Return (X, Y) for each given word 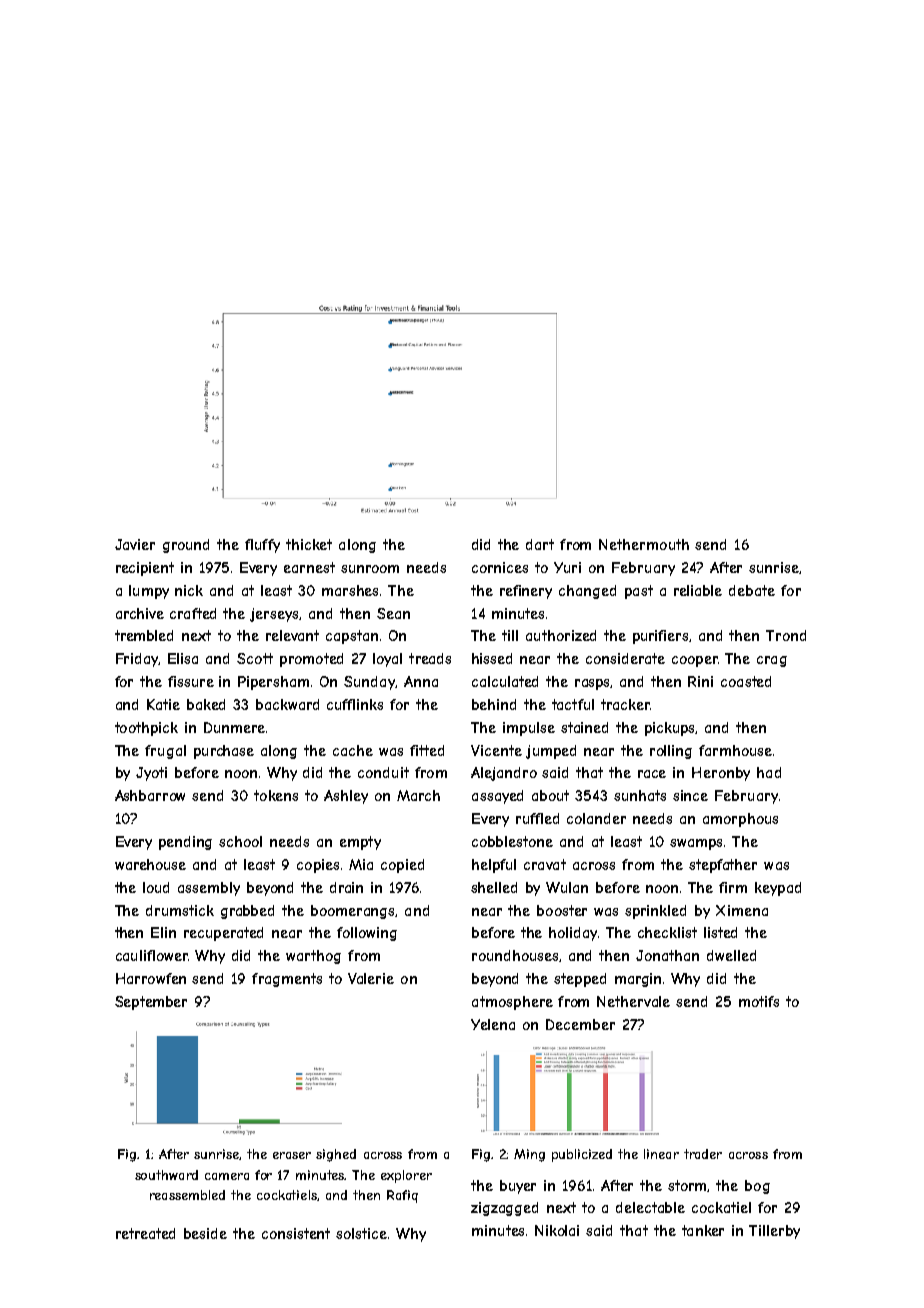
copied (402, 866)
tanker (703, 1230)
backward (287, 704)
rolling (671, 752)
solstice (361, 1233)
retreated (145, 1233)
